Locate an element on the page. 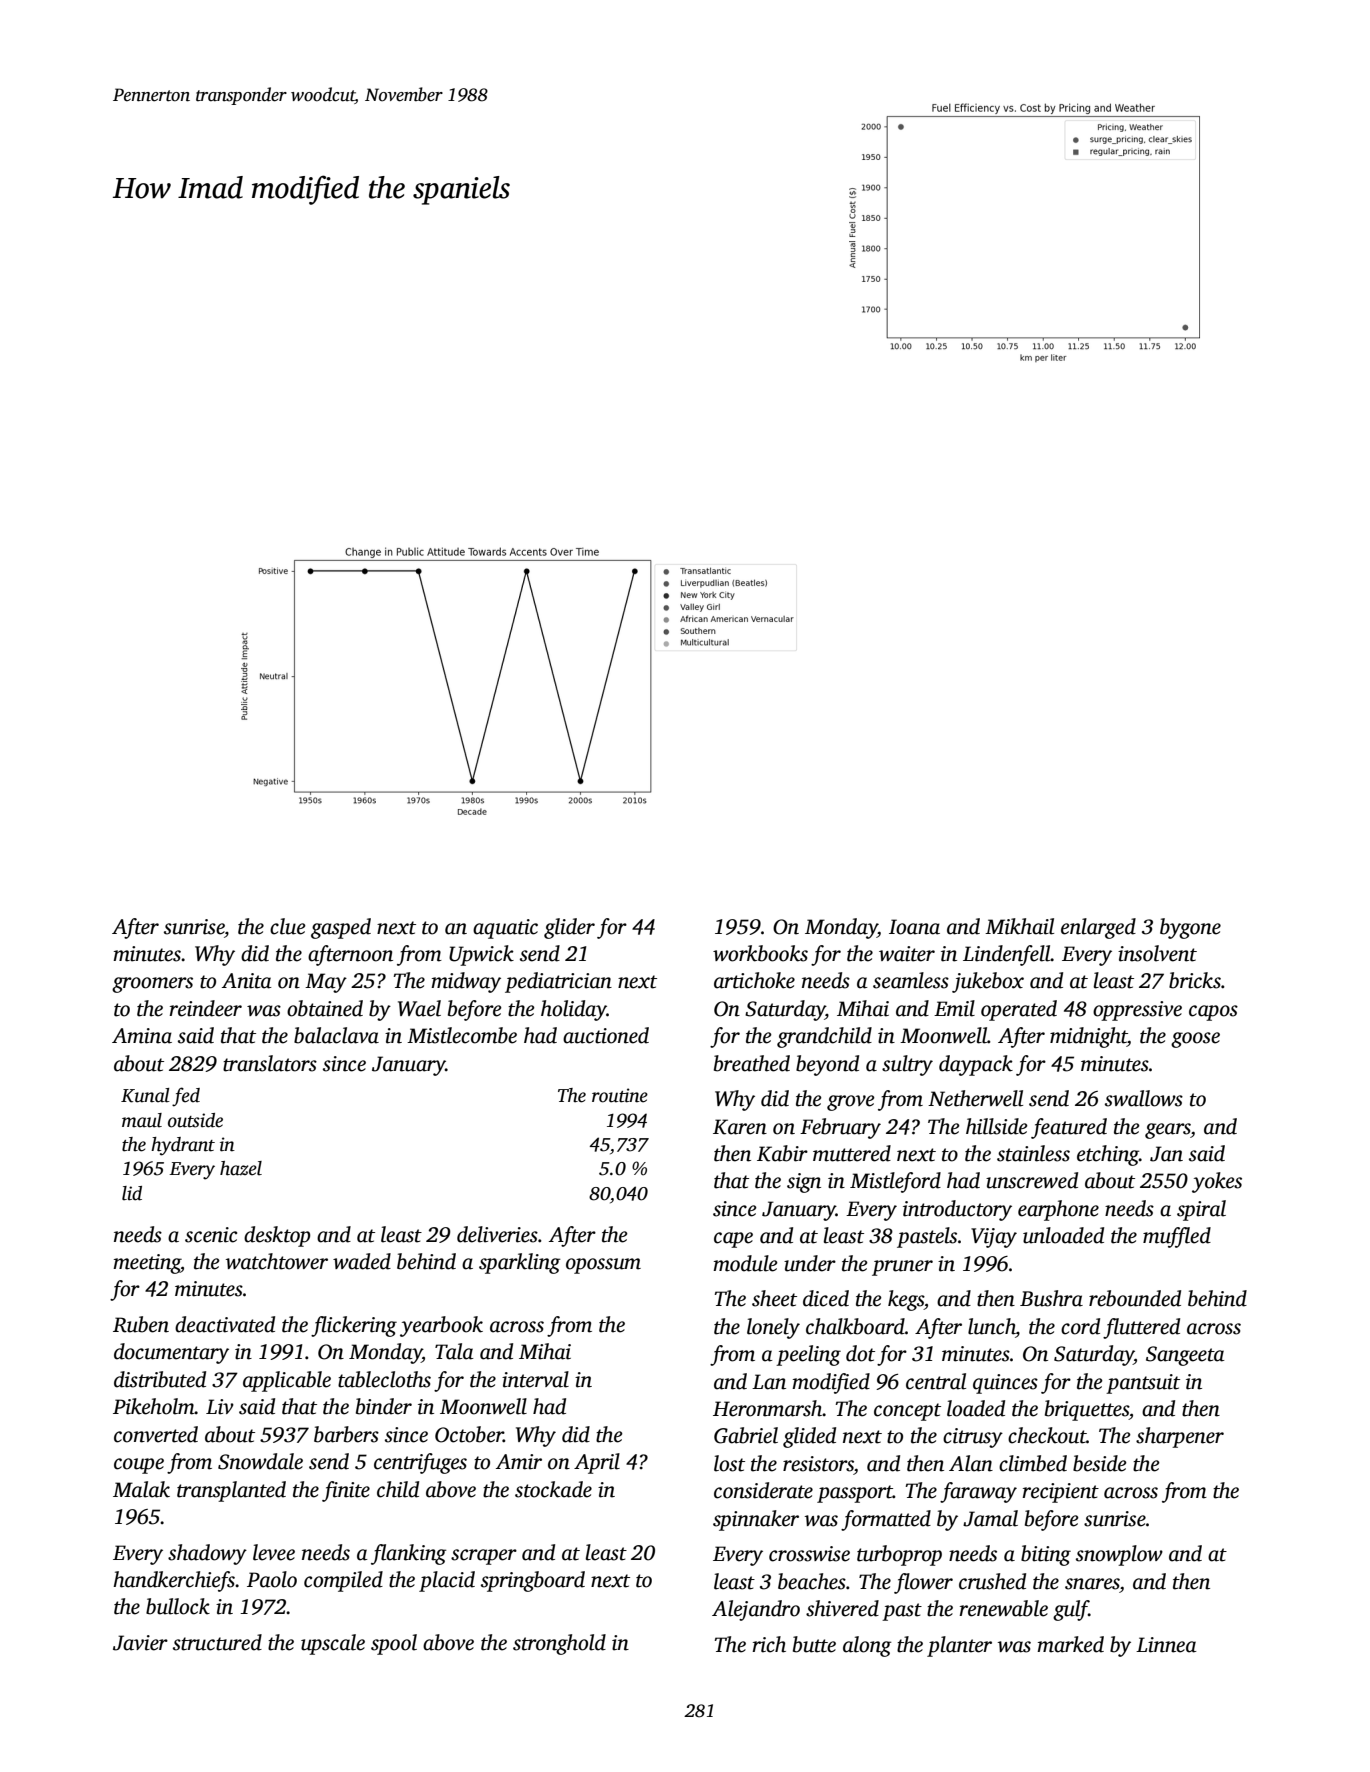 The image size is (1370, 1772). Pikeholm is located at coordinates (154, 1406).
